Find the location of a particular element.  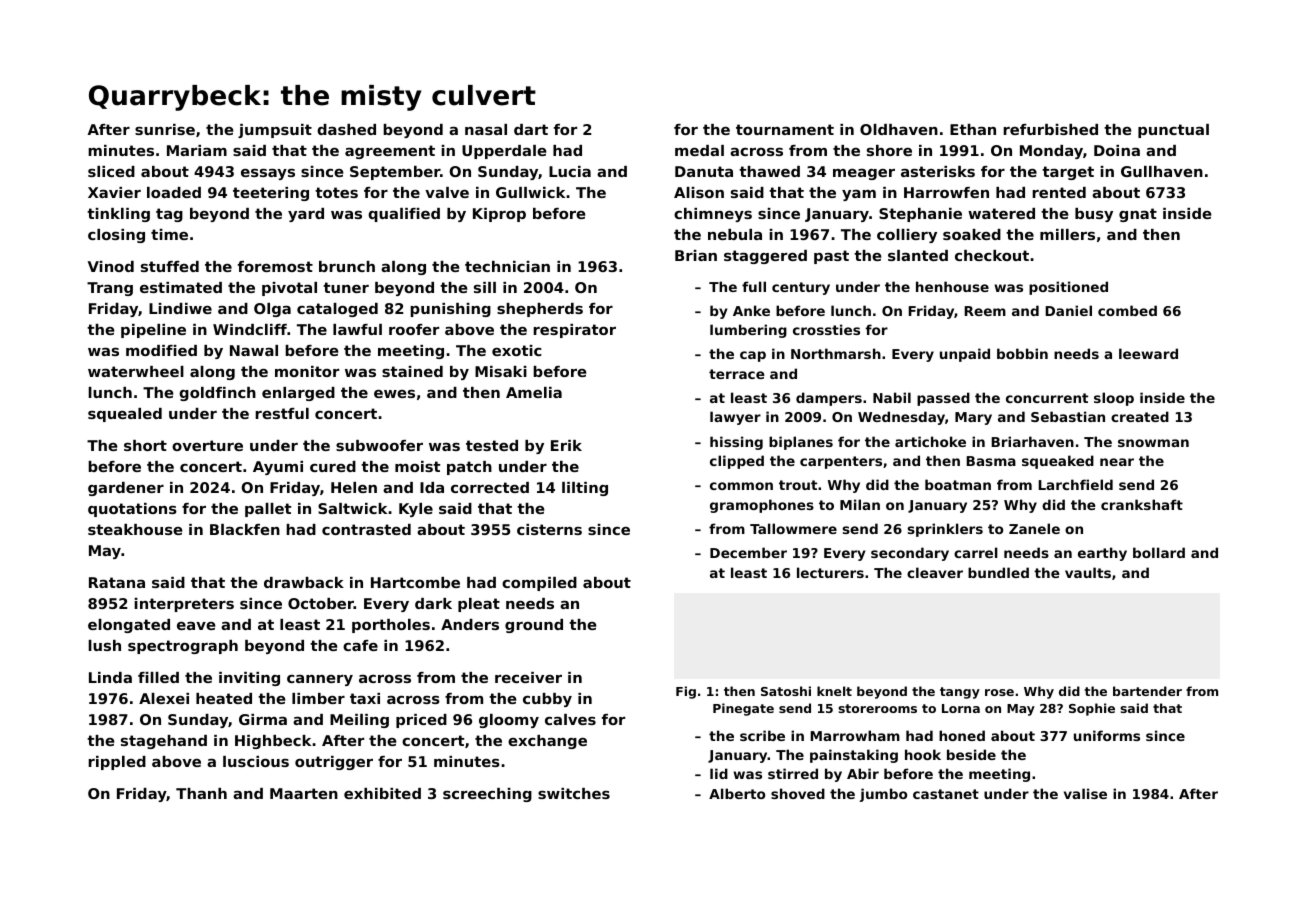

restful is located at coordinates (282, 413).
